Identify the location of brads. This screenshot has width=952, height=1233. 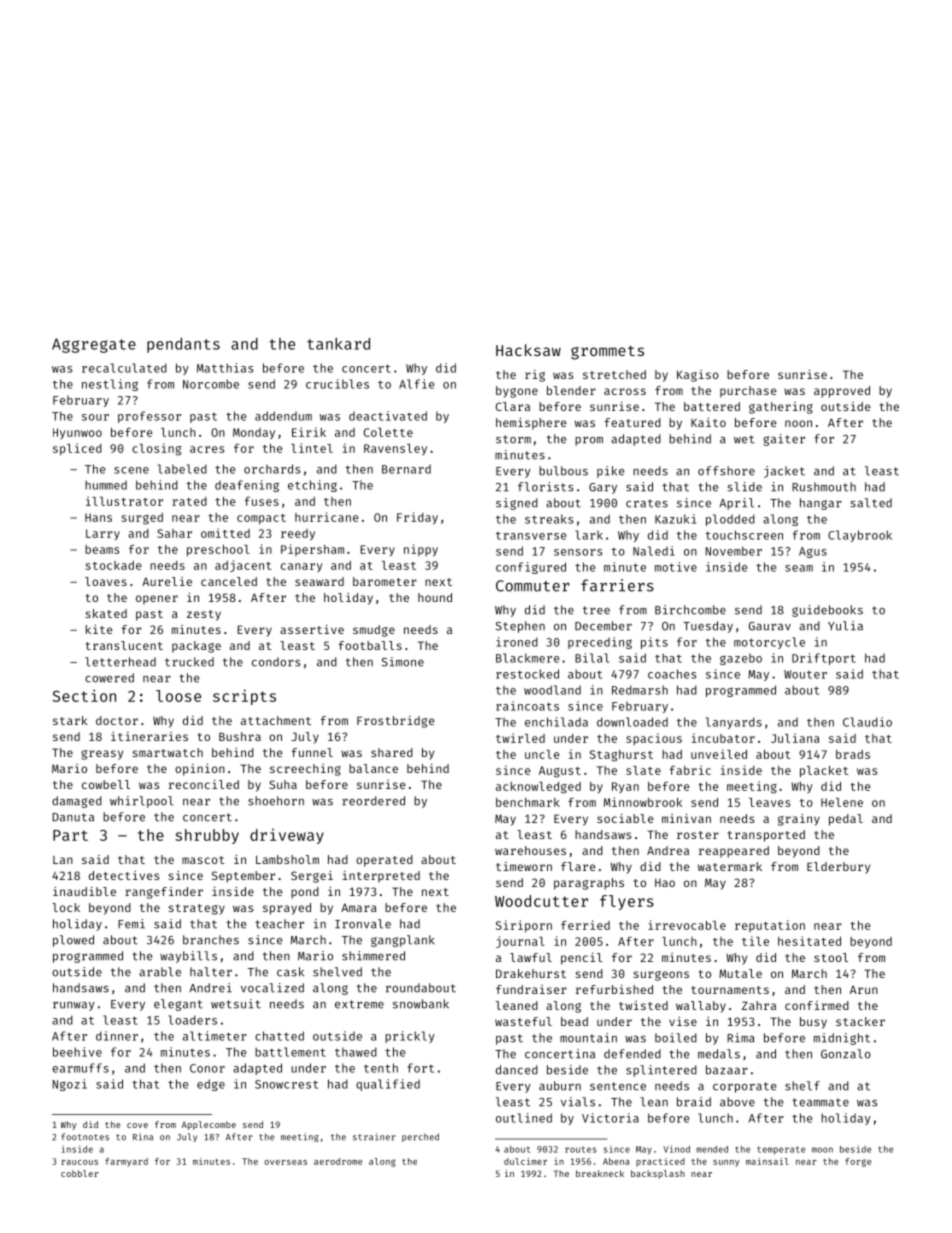
(853, 754).
